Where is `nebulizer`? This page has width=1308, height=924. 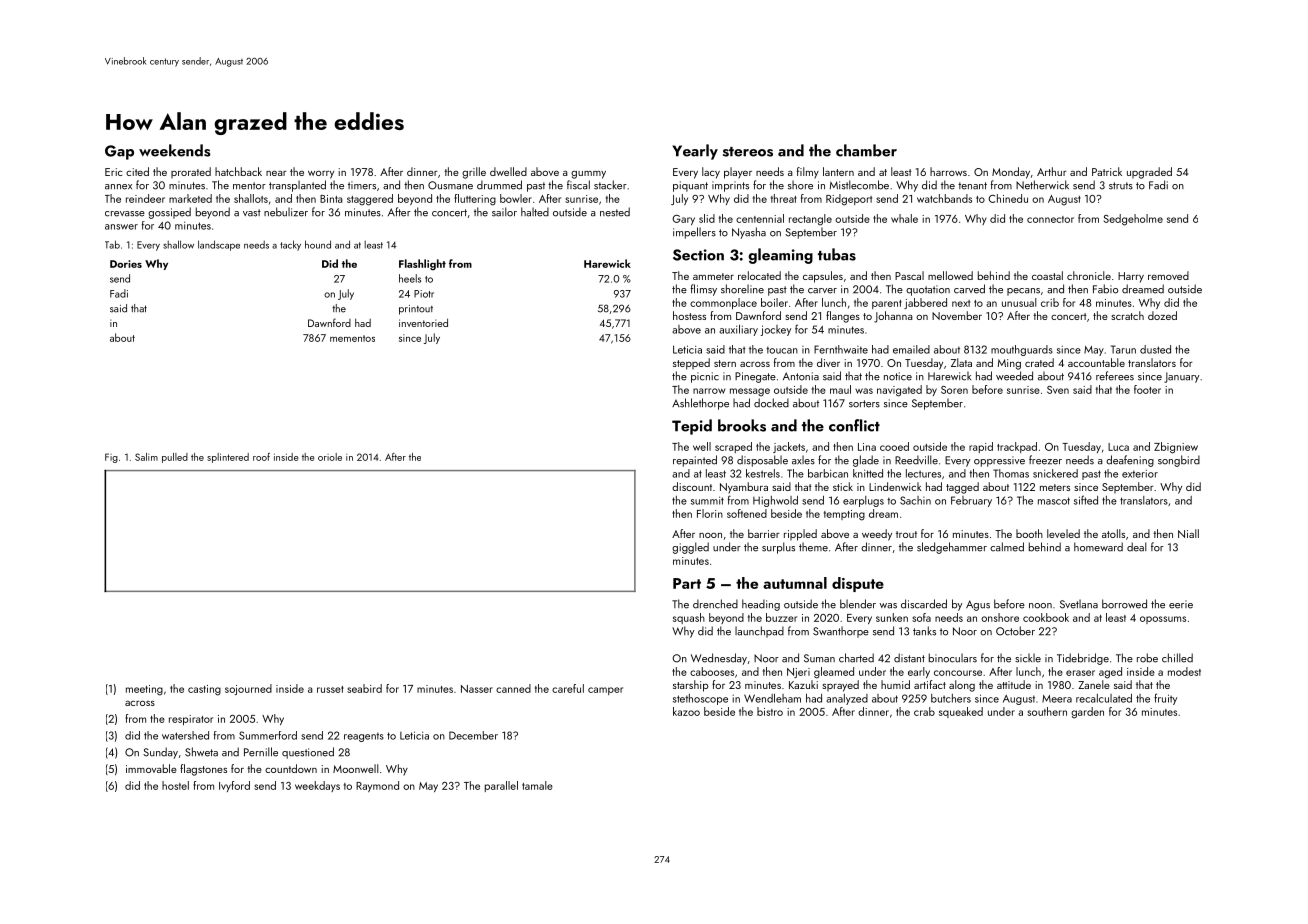 nebulizer is located at coordinates (286, 212).
